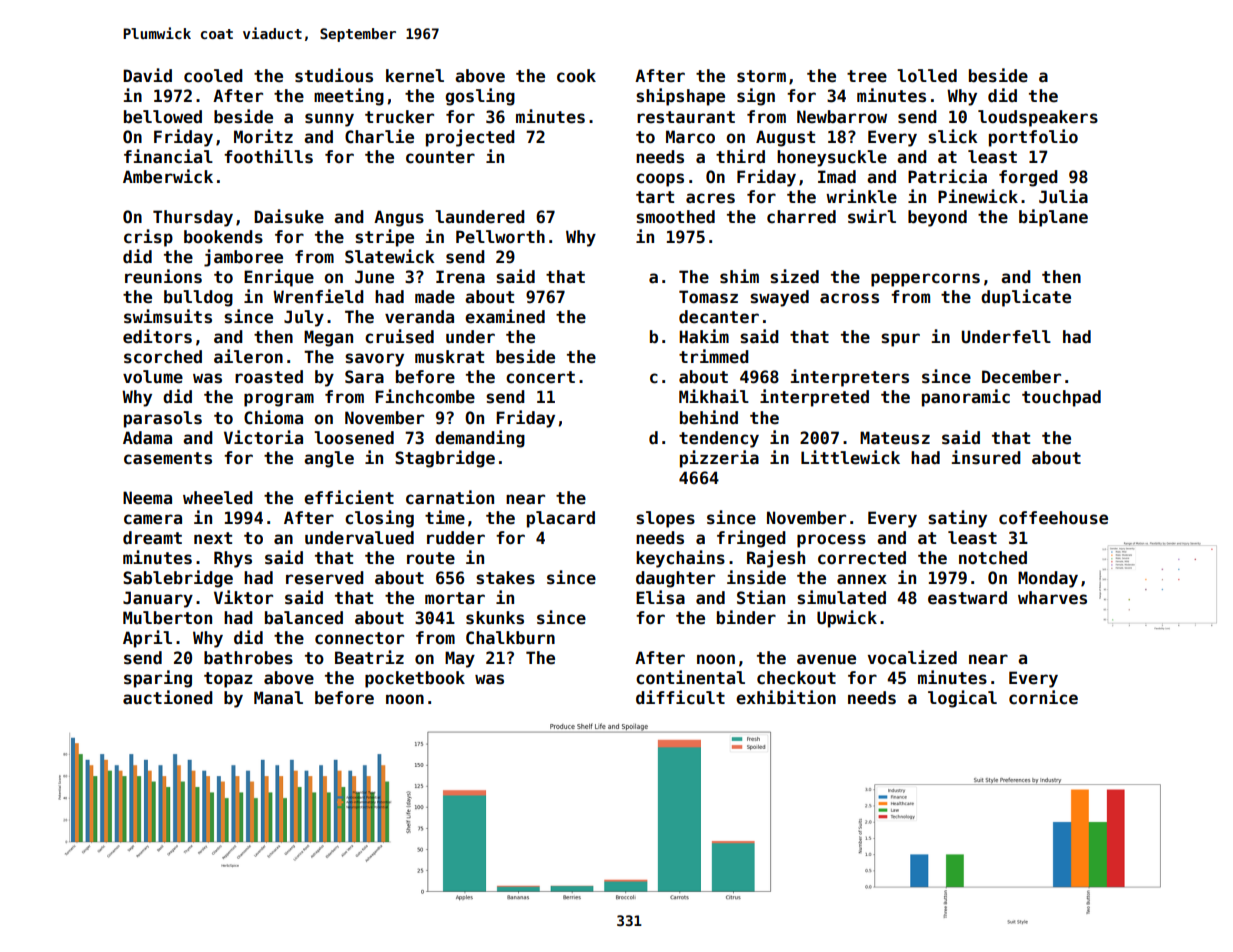 Image resolution: width=1233 pixels, height=952 pixels. Describe the element at coordinates (927, 76) in the screenshot. I see `lolled` at that location.
